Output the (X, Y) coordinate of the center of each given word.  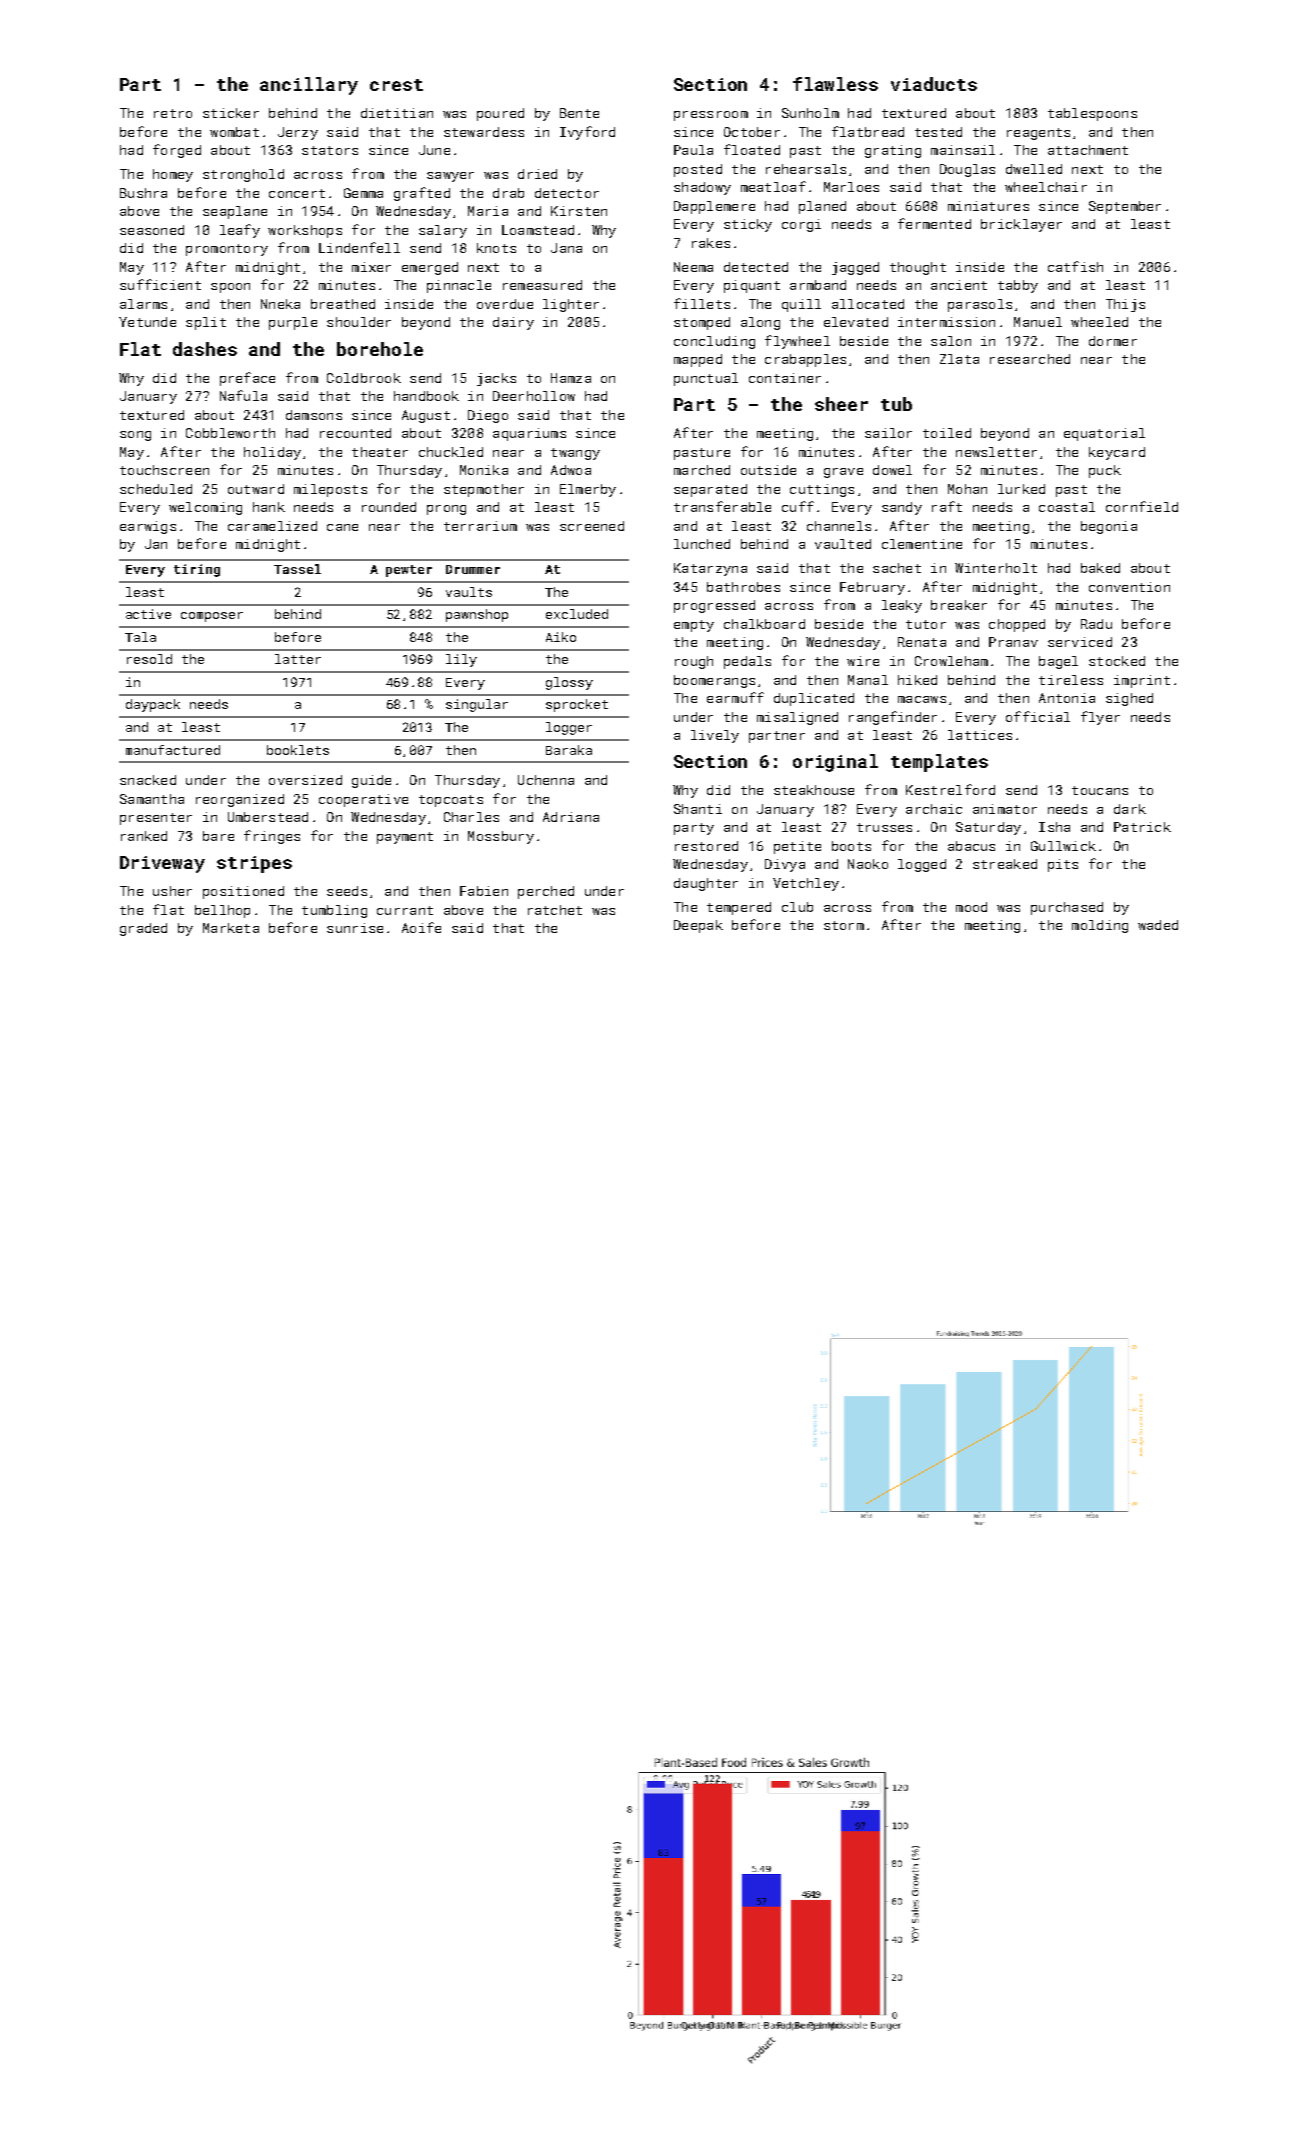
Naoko (868, 864)
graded (143, 929)
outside (768, 470)
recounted (355, 433)
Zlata (959, 359)
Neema (693, 267)
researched (1030, 359)
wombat (234, 132)
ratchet (555, 910)
